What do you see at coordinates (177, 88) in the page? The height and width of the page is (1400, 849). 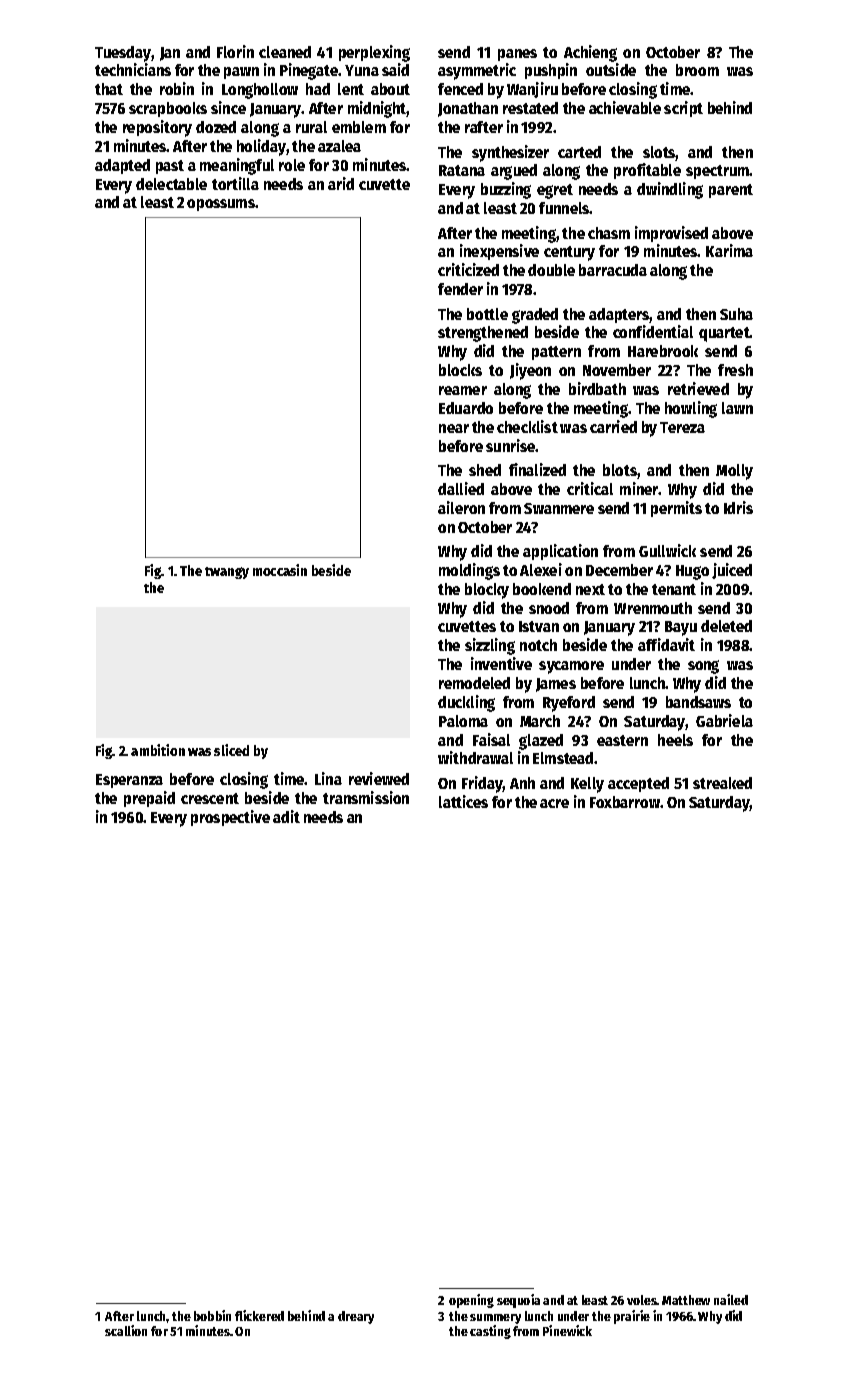 I see `robin` at bounding box center [177, 88].
